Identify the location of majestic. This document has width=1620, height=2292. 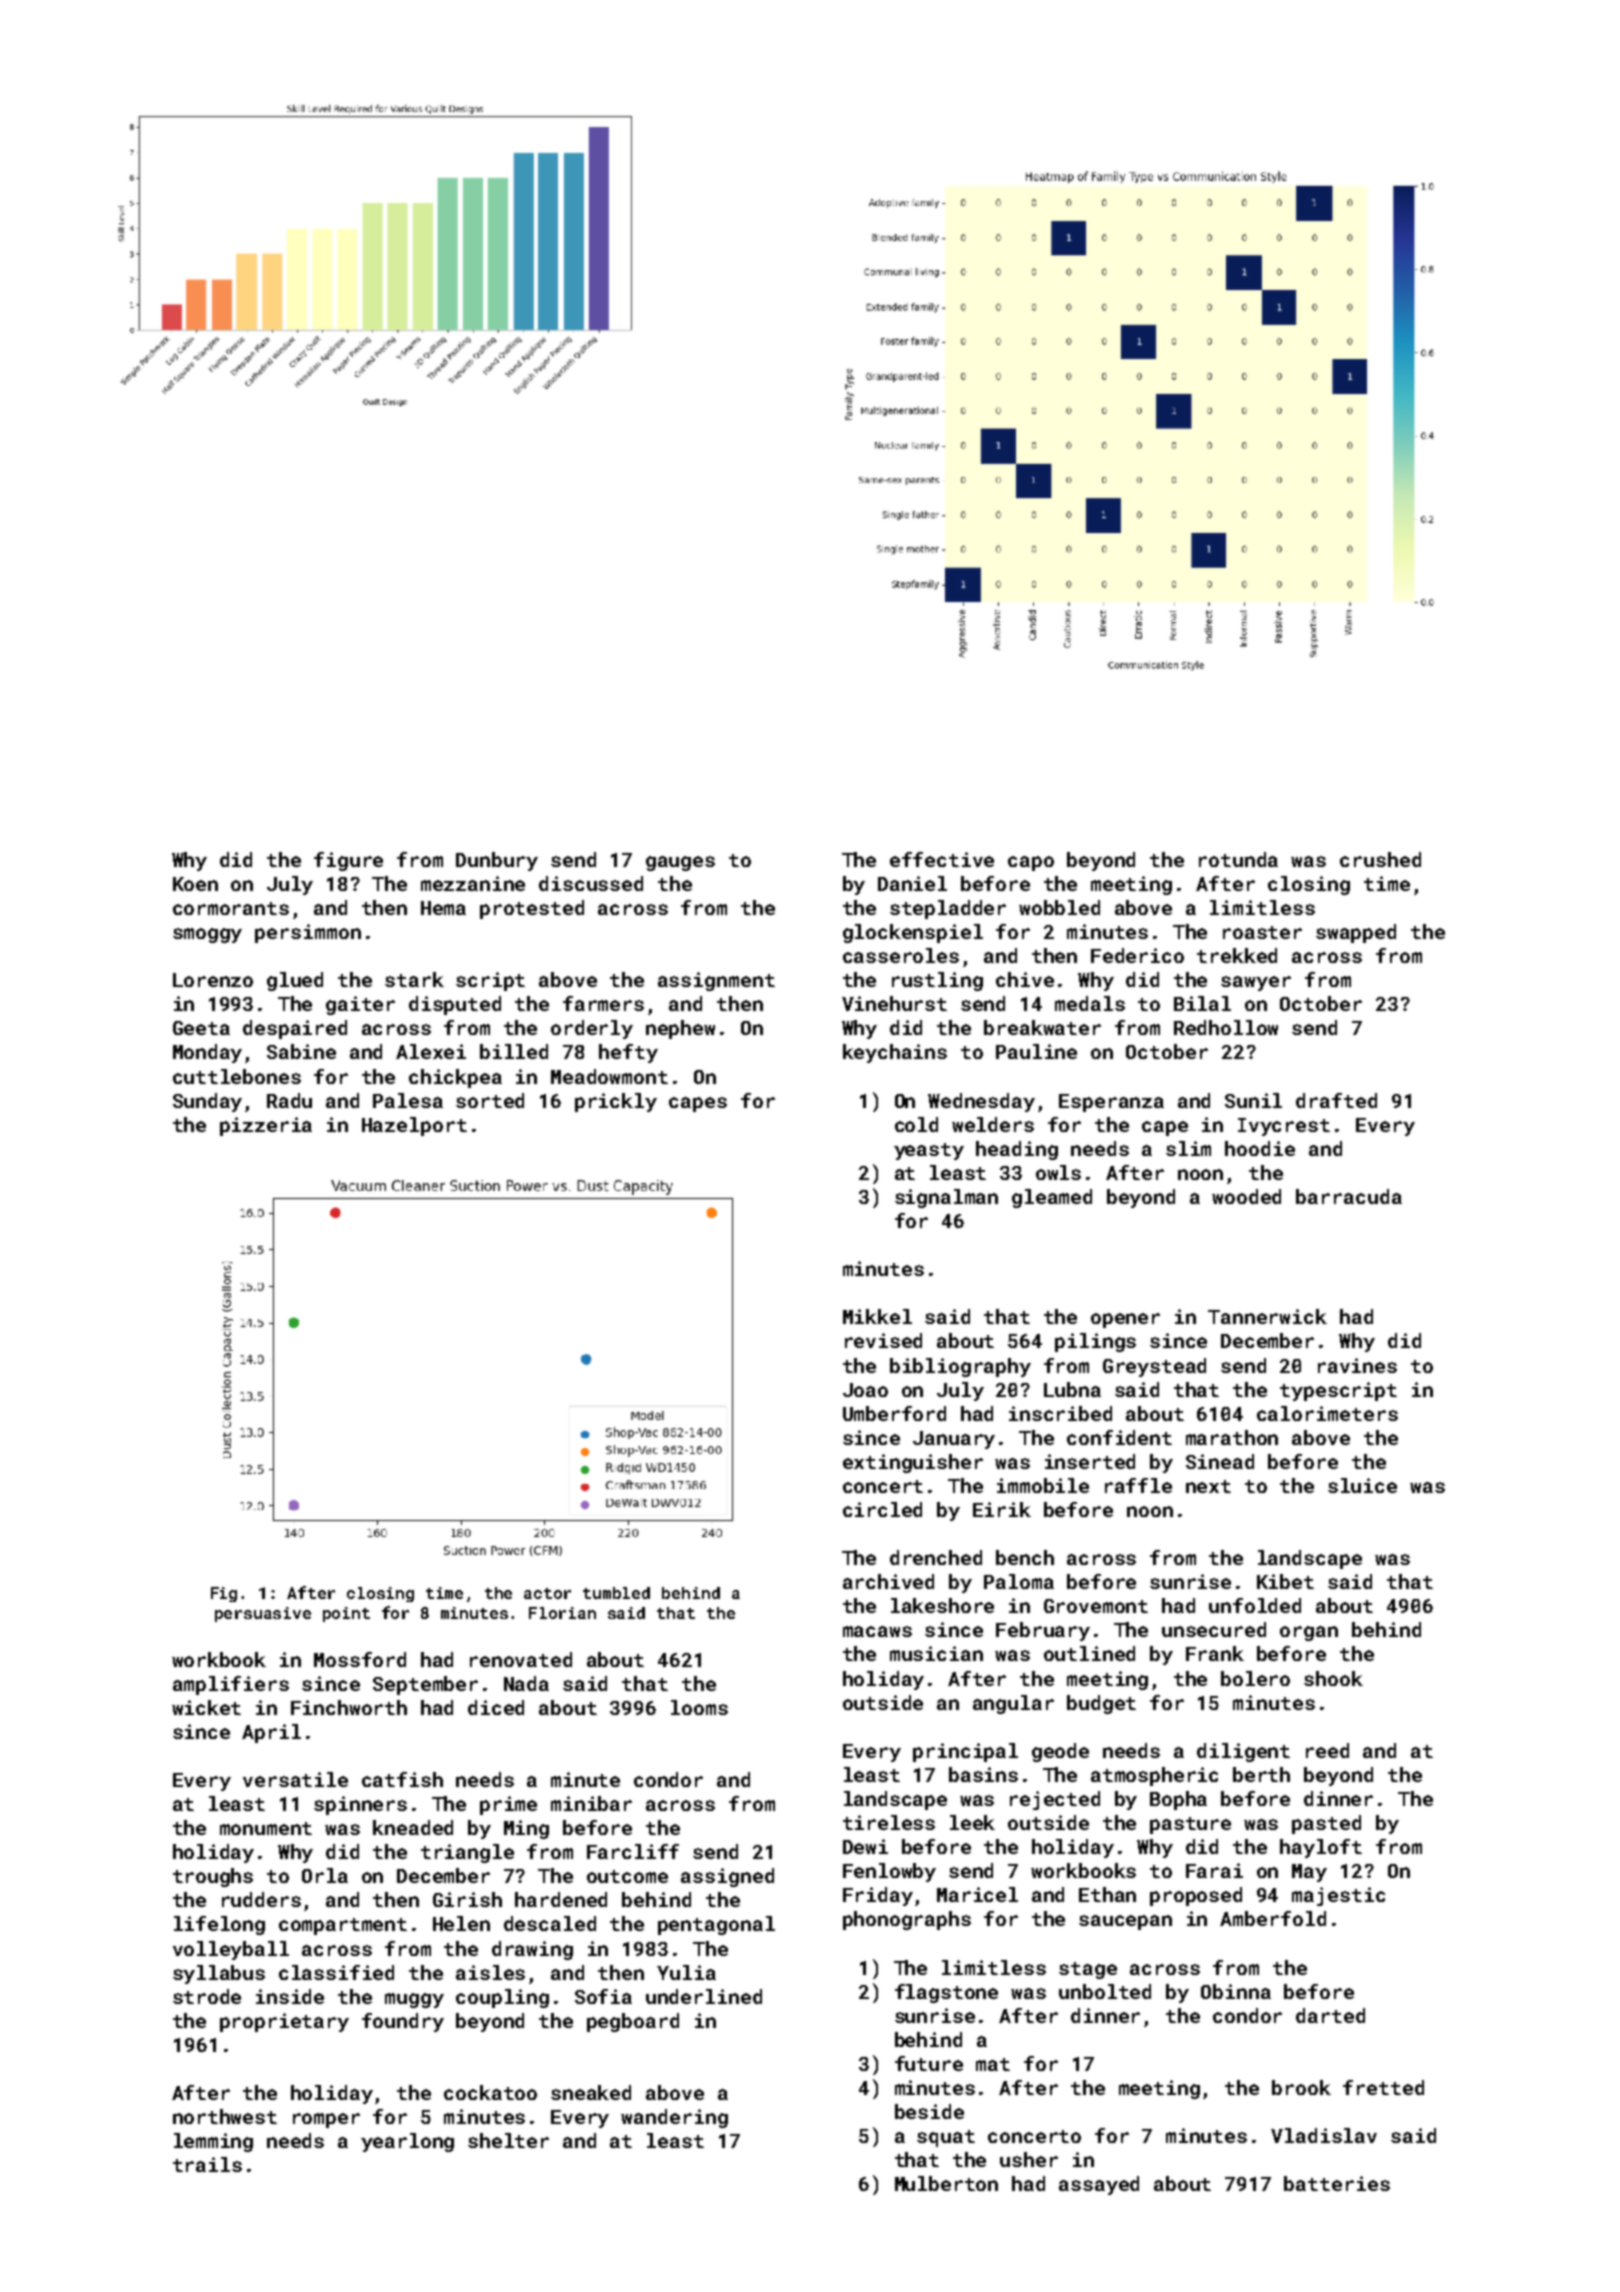
(1338, 1896).
